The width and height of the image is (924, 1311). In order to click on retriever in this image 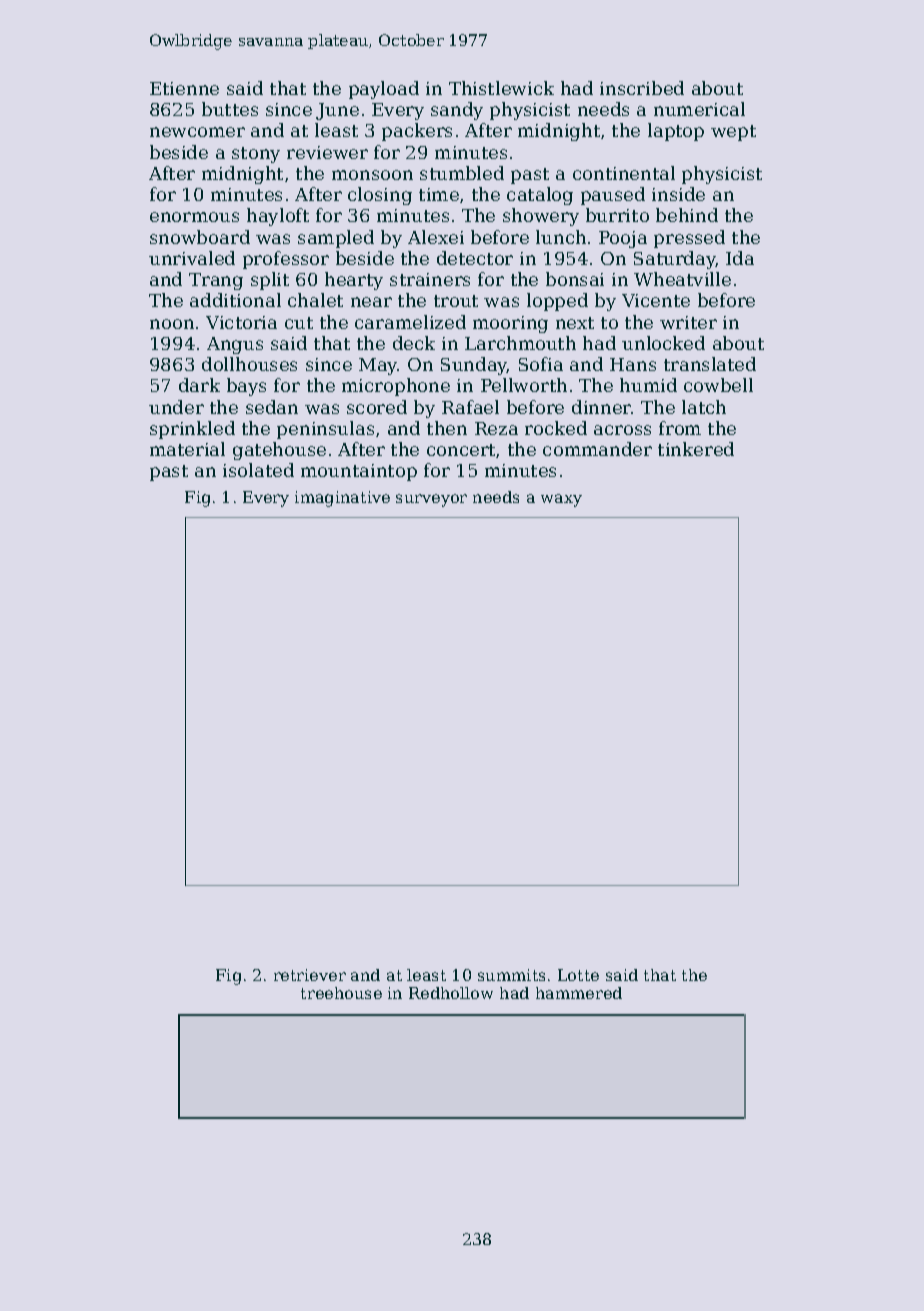, I will do `click(310, 975)`.
